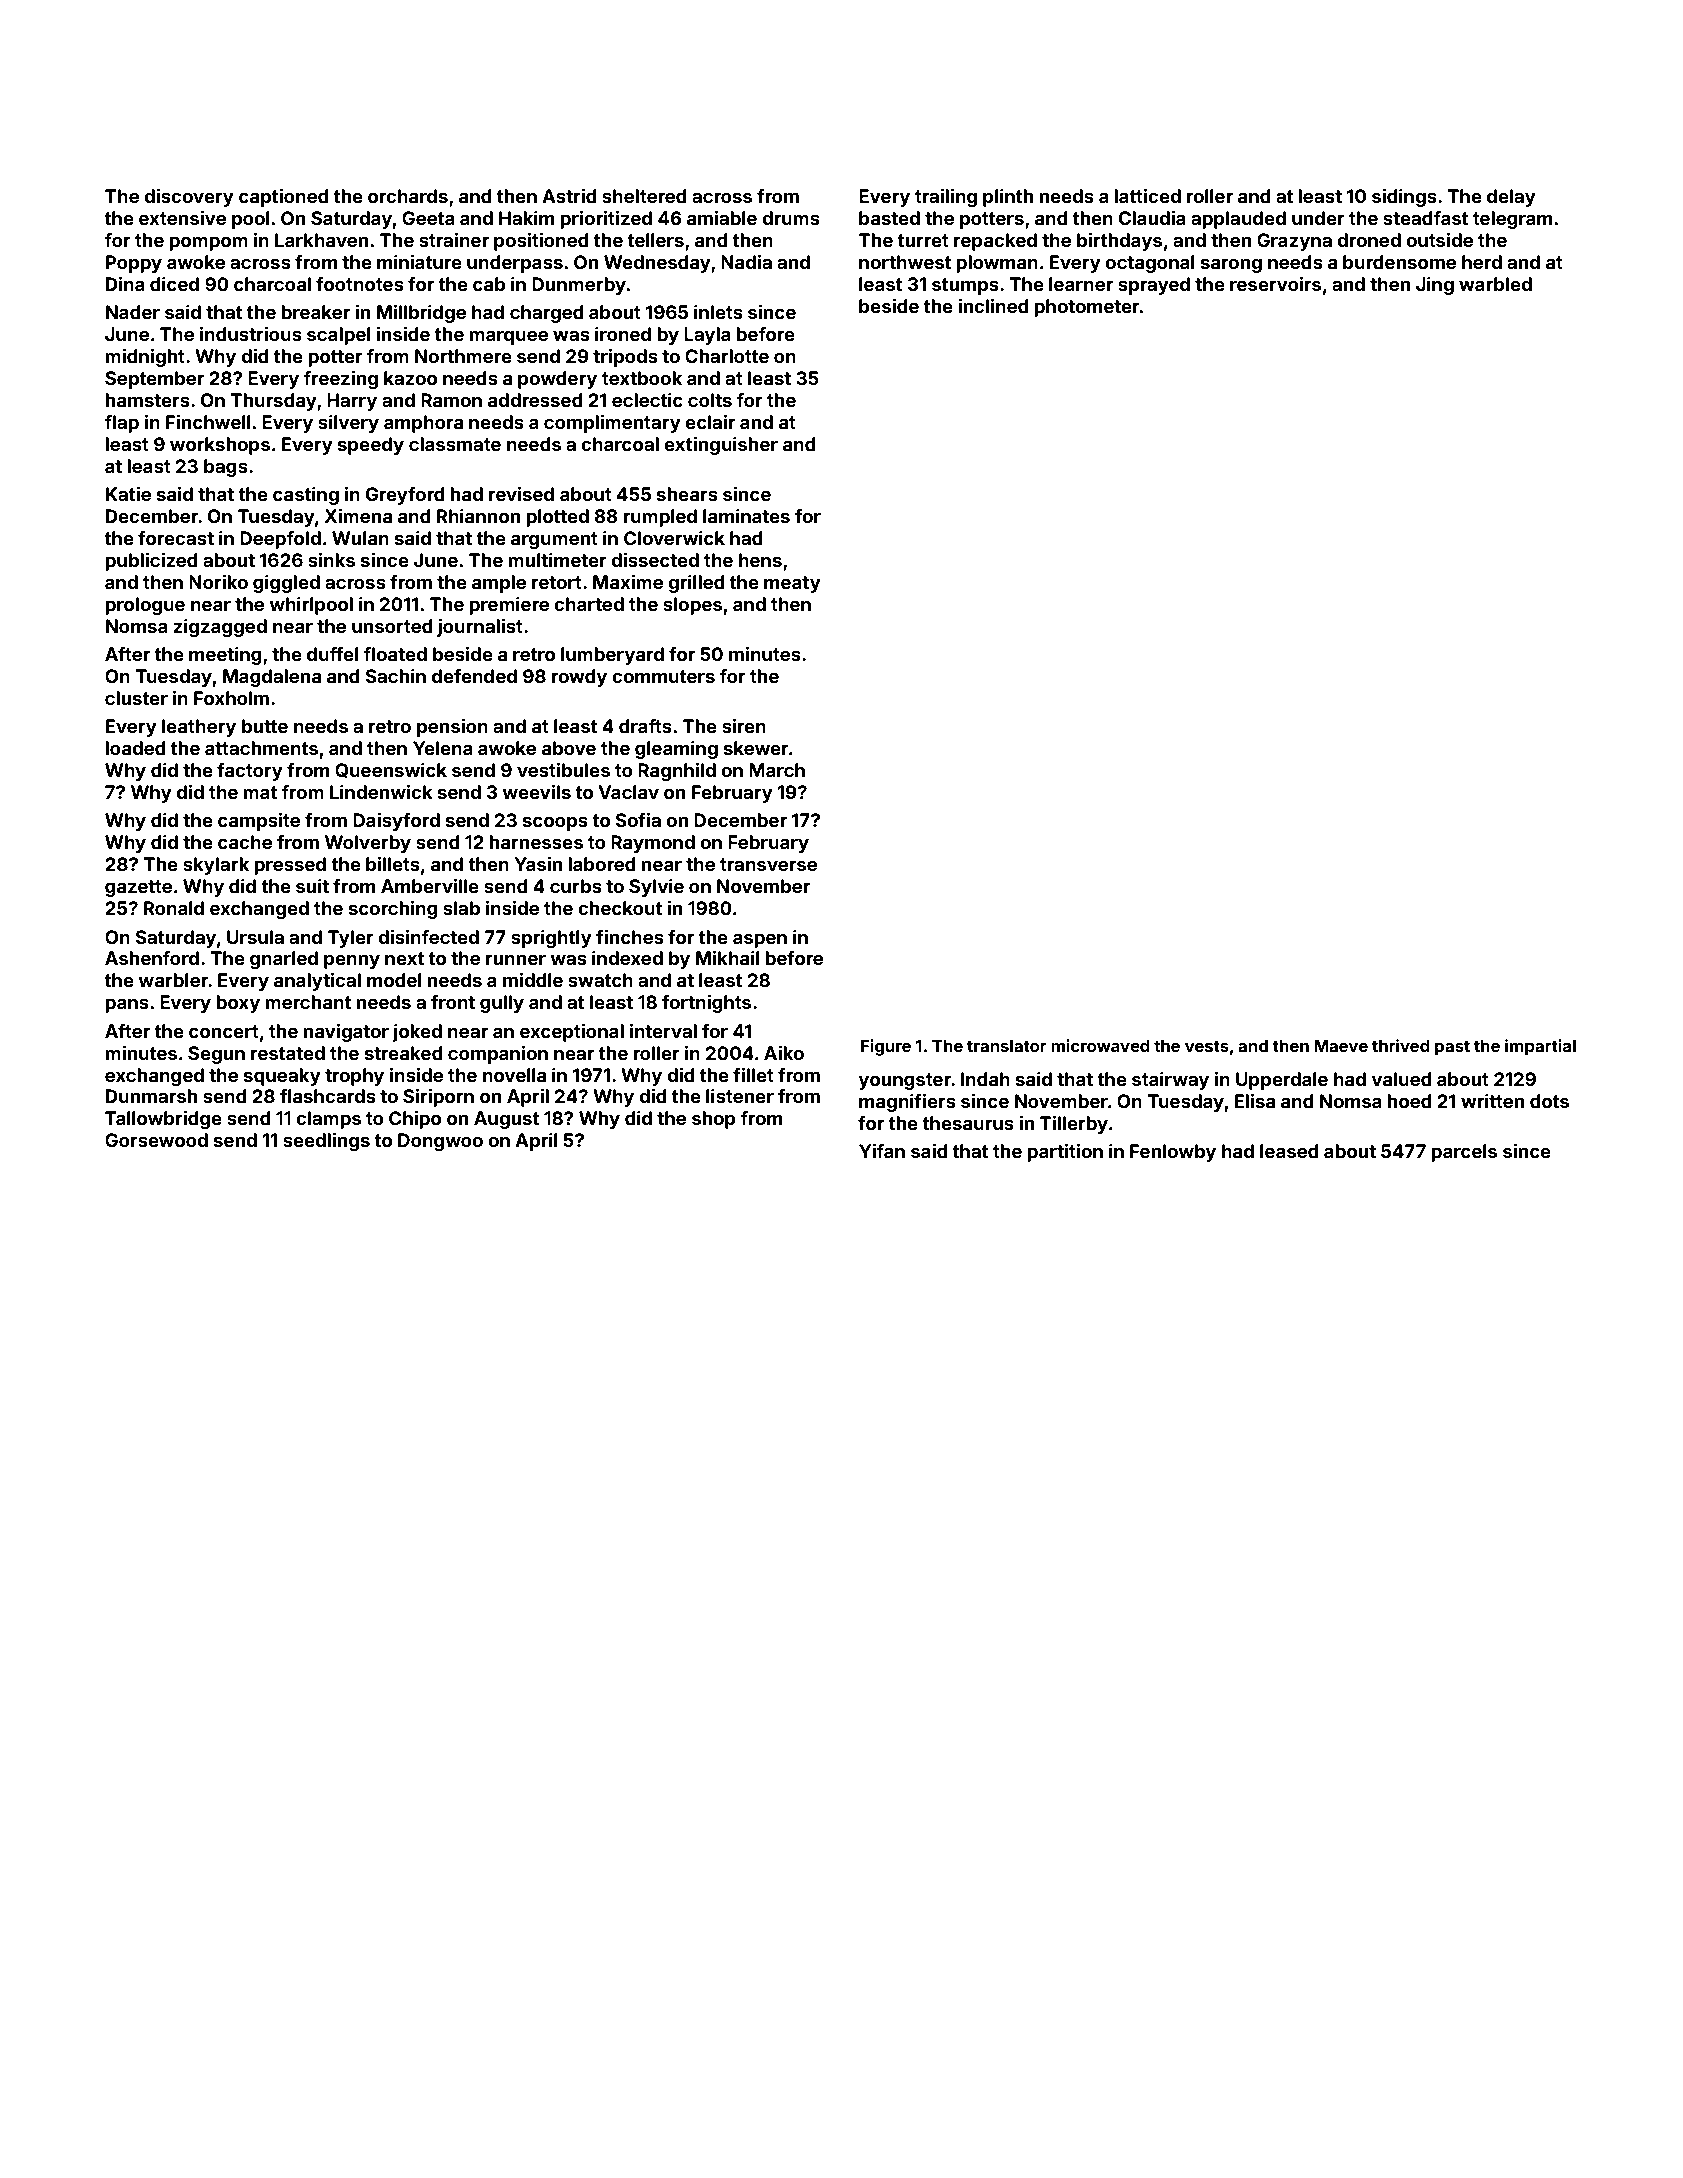  Describe the element at coordinates (707, 336) in the image. I see `Layla` at that location.
